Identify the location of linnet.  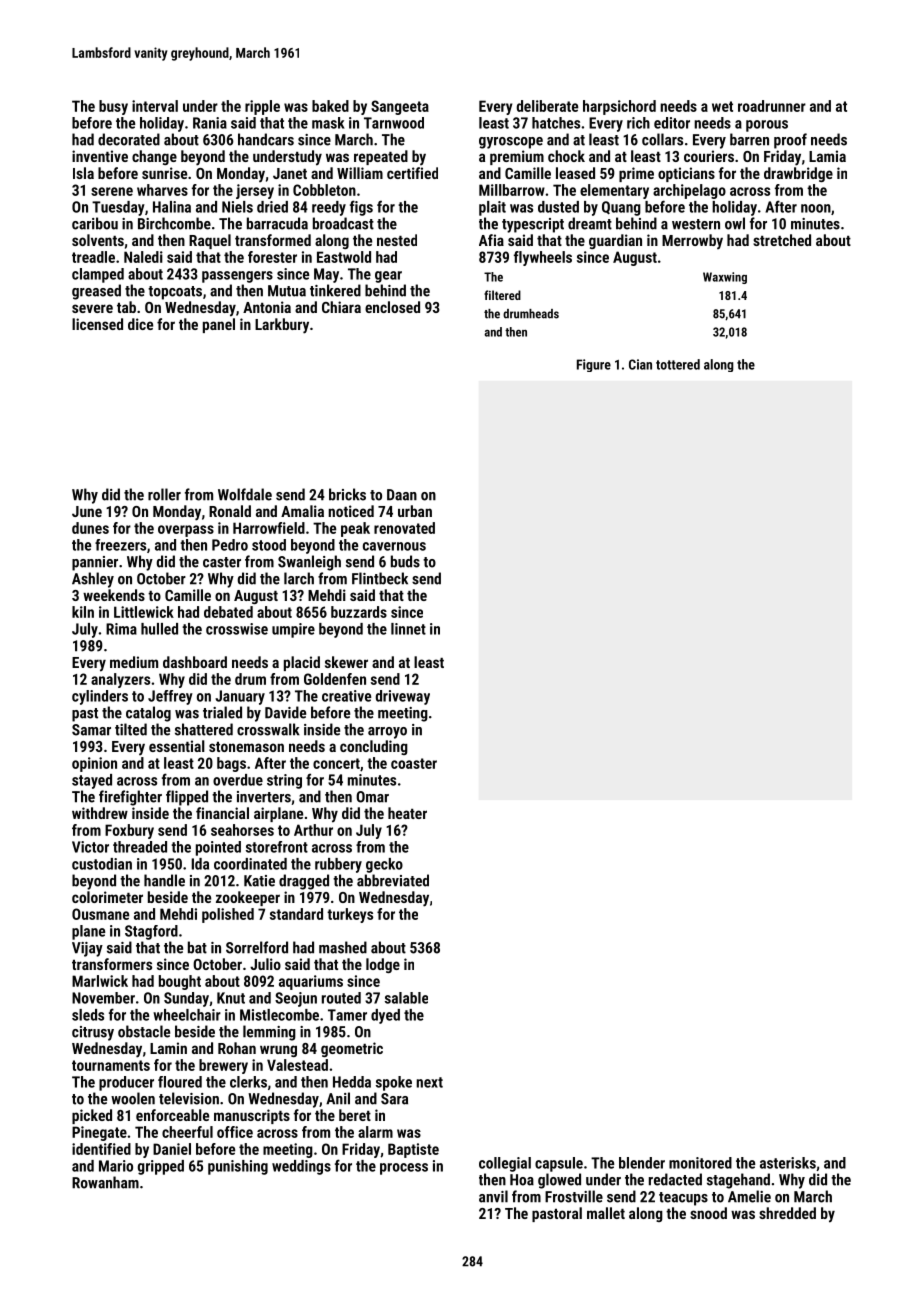
(408, 629).
